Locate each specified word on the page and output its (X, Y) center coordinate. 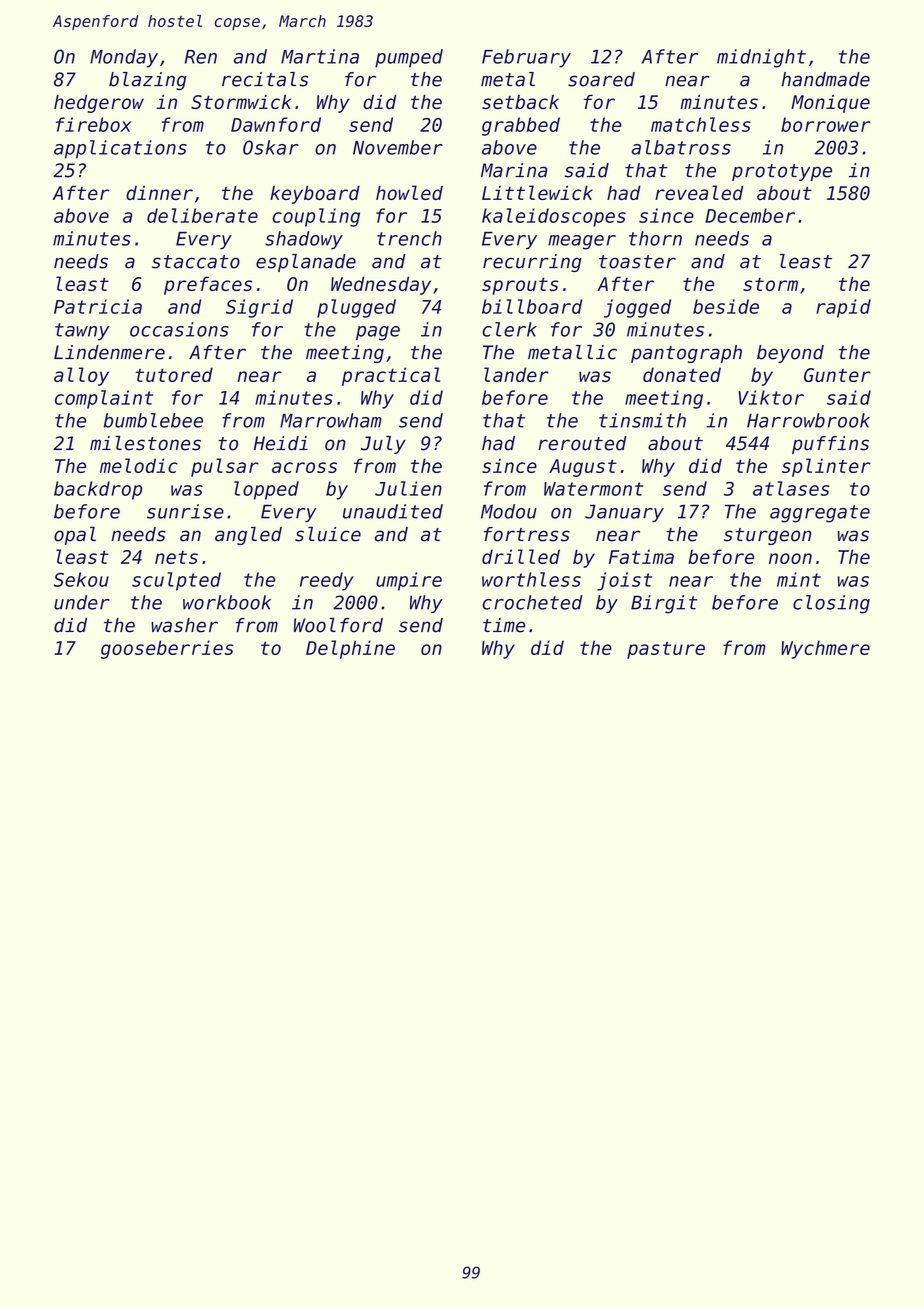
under (82, 602)
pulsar (225, 467)
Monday (124, 58)
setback (520, 102)
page (378, 333)
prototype (782, 172)
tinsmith (642, 420)
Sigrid (259, 308)
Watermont (593, 489)
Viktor (771, 397)
